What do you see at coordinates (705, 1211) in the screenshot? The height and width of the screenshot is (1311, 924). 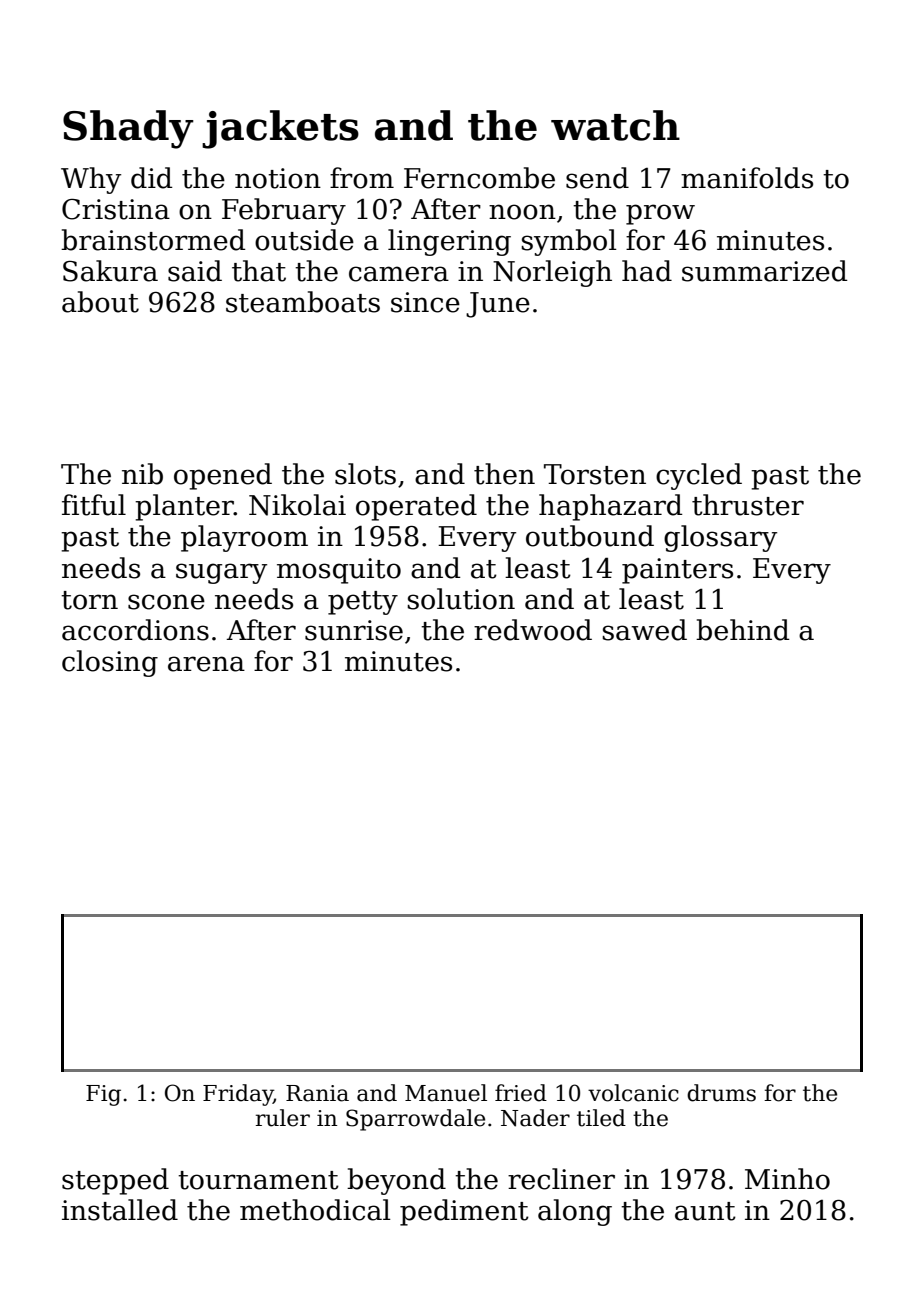 I see `aunt` at bounding box center [705, 1211].
